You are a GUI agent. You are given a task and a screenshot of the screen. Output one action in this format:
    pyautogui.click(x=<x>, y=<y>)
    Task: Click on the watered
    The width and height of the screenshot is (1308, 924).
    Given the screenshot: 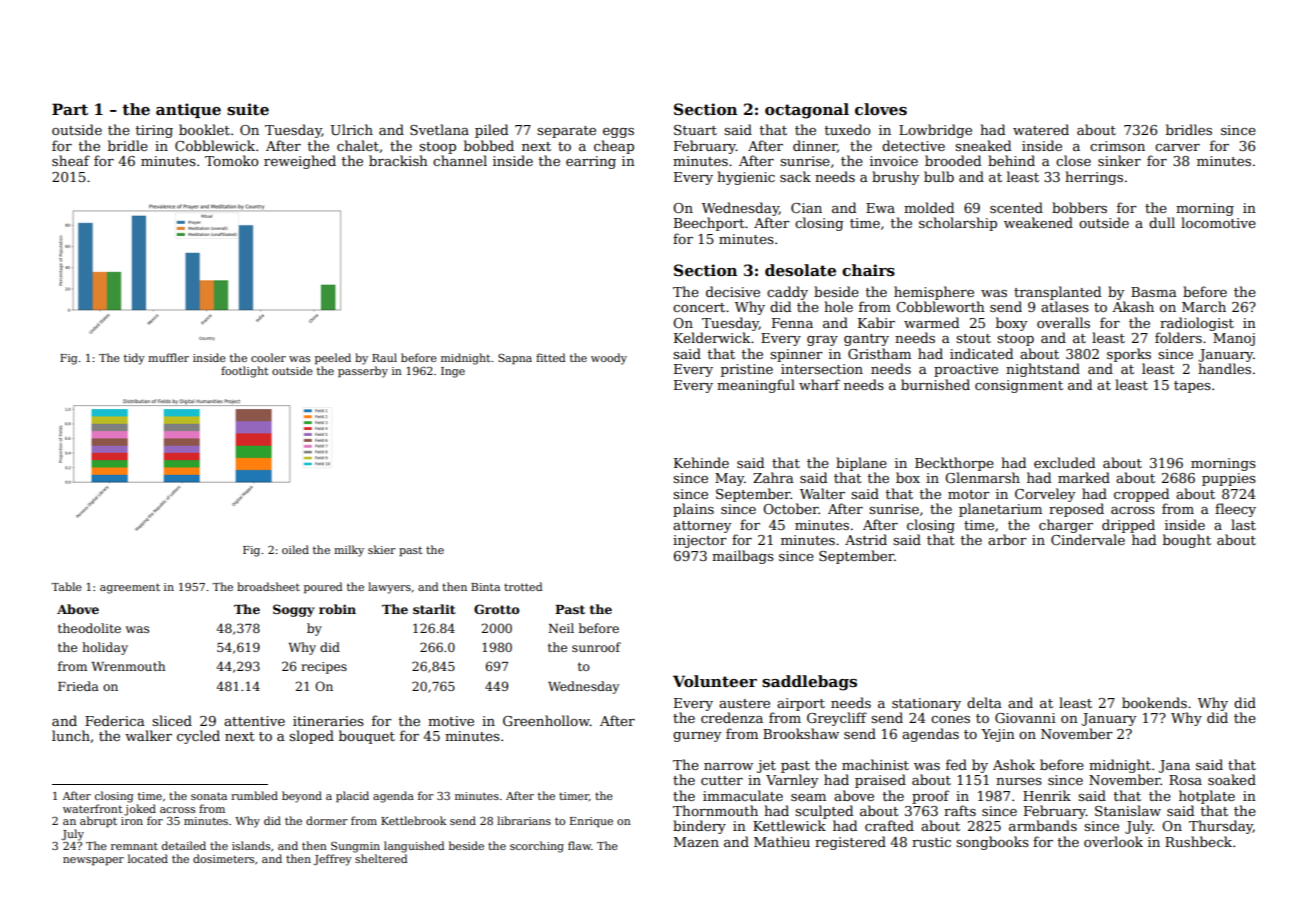 What is the action you would take?
    pyautogui.click(x=1041, y=129)
